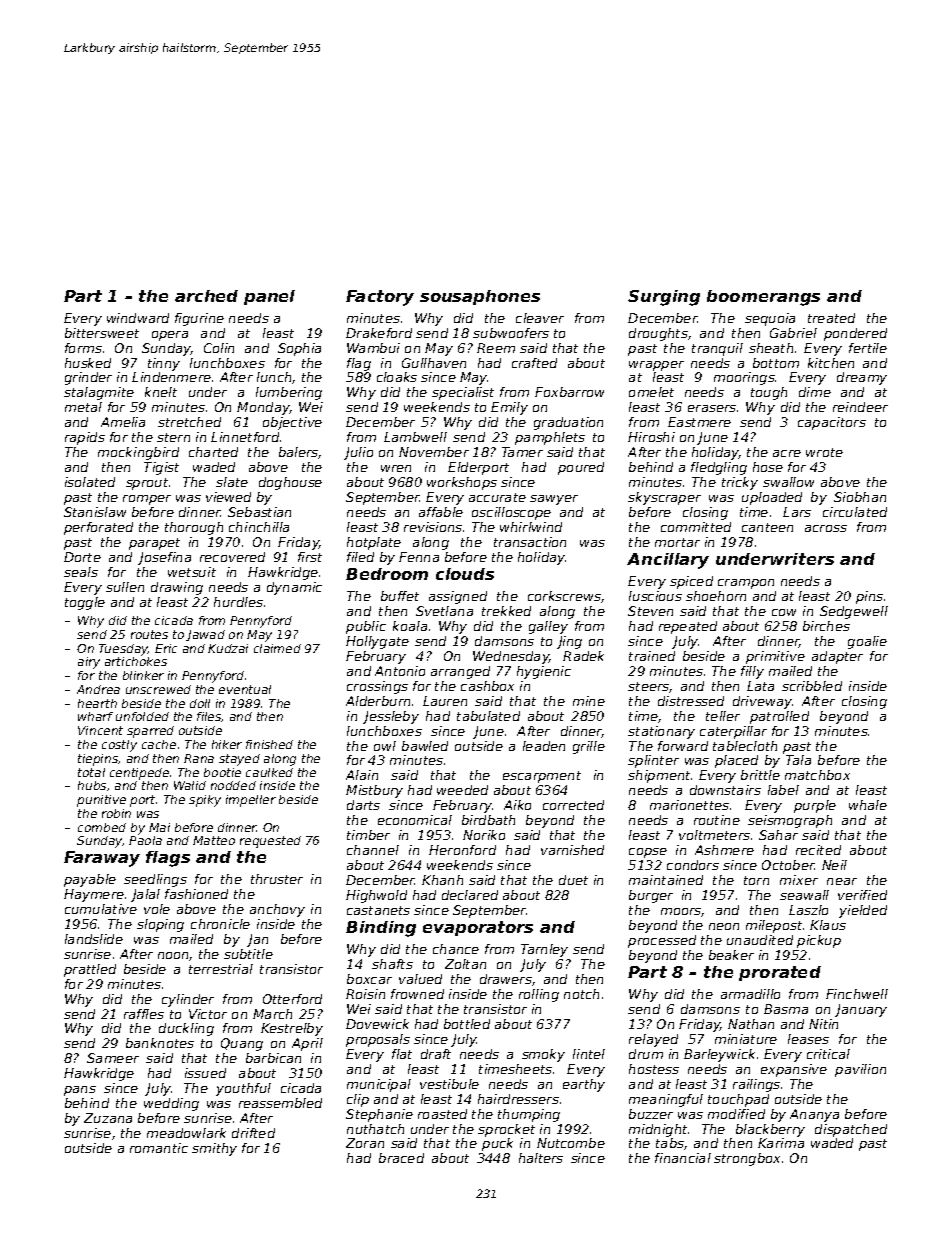 Image resolution: width=952 pixels, height=1233 pixels. Describe the element at coordinates (159, 1148) in the screenshot. I see `romantic` at that location.
